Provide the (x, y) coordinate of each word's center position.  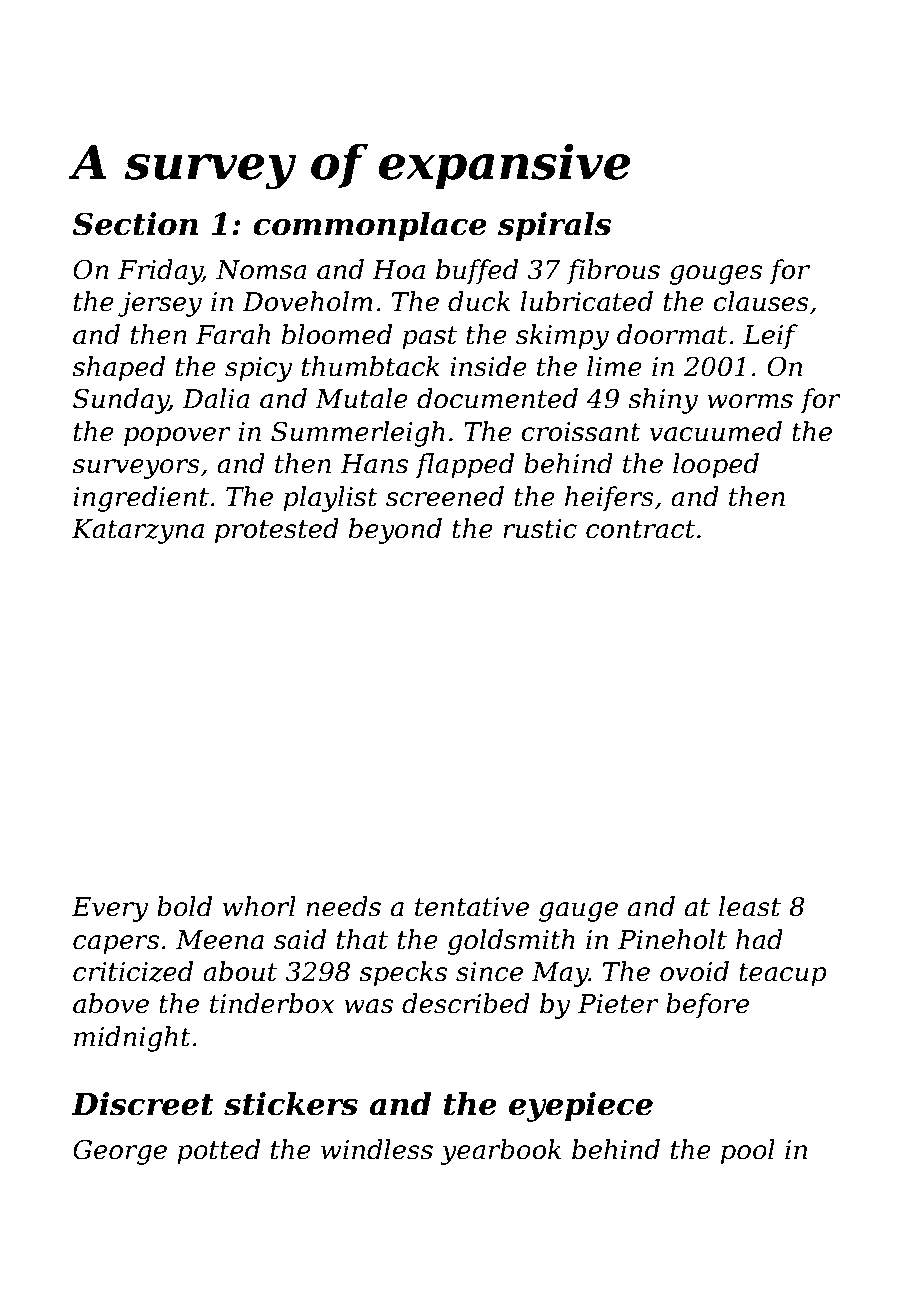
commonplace (370, 227)
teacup (783, 975)
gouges (716, 275)
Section (135, 224)
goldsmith (511, 942)
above (111, 1003)
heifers (609, 499)
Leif (770, 337)
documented (497, 398)
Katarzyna (138, 531)
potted (218, 1152)
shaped (118, 369)
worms (750, 401)
